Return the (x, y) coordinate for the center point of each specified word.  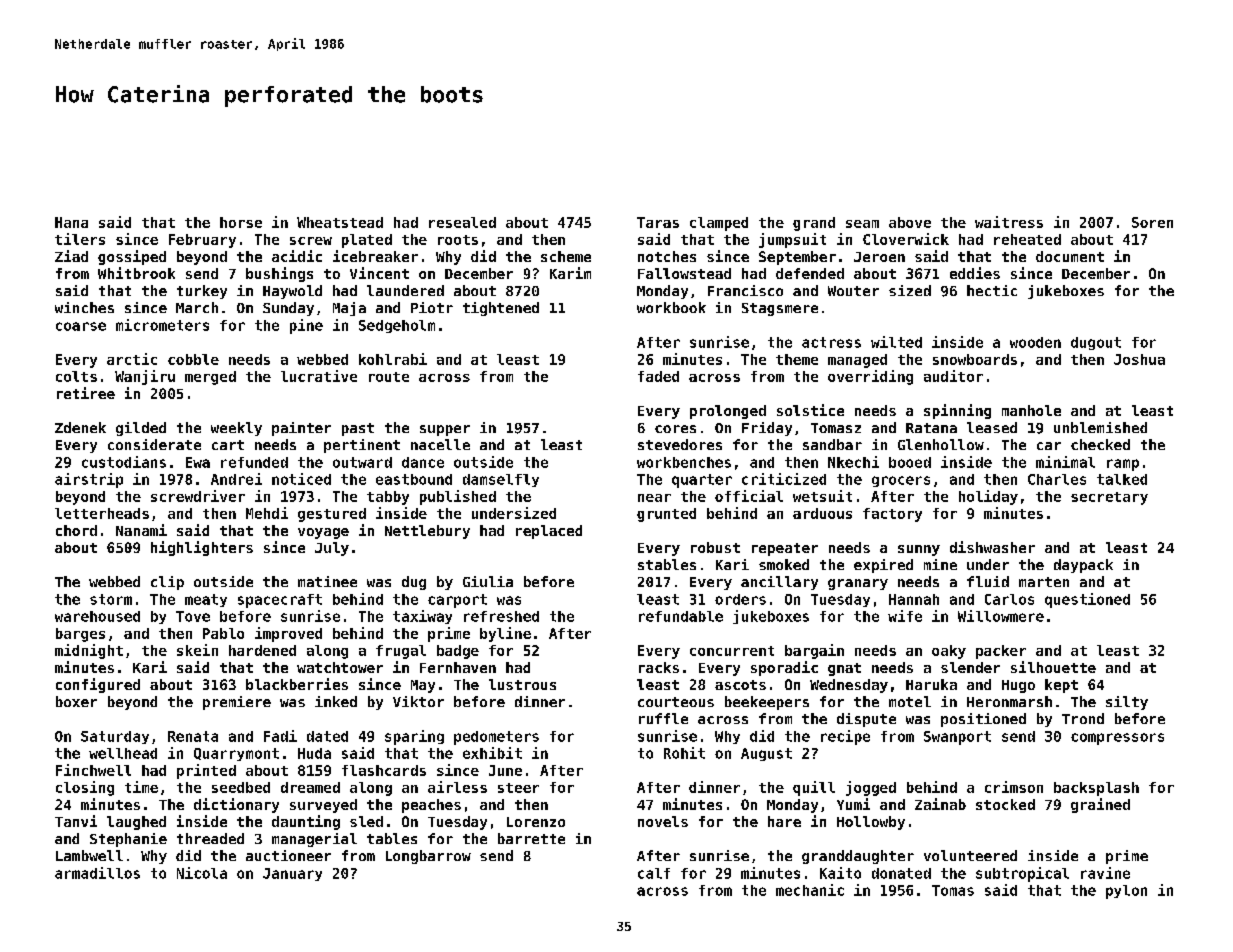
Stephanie (128, 840)
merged (210, 378)
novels (663, 821)
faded (658, 376)
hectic (992, 290)
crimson (1014, 787)
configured (98, 685)
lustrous (522, 684)
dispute (866, 720)
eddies (975, 273)
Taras (658, 222)
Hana (71, 222)
